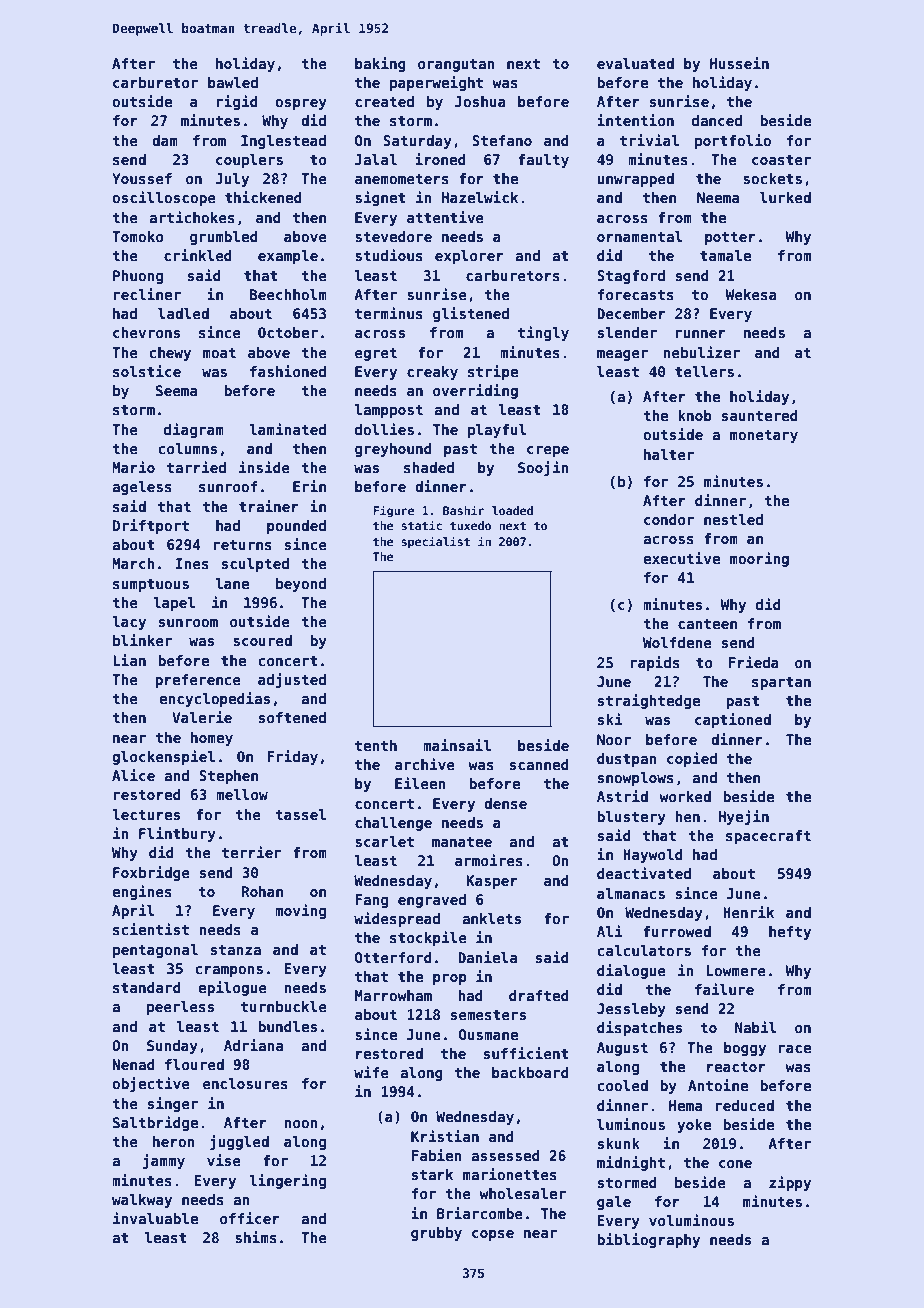  I want to click on coaster, so click(781, 160).
